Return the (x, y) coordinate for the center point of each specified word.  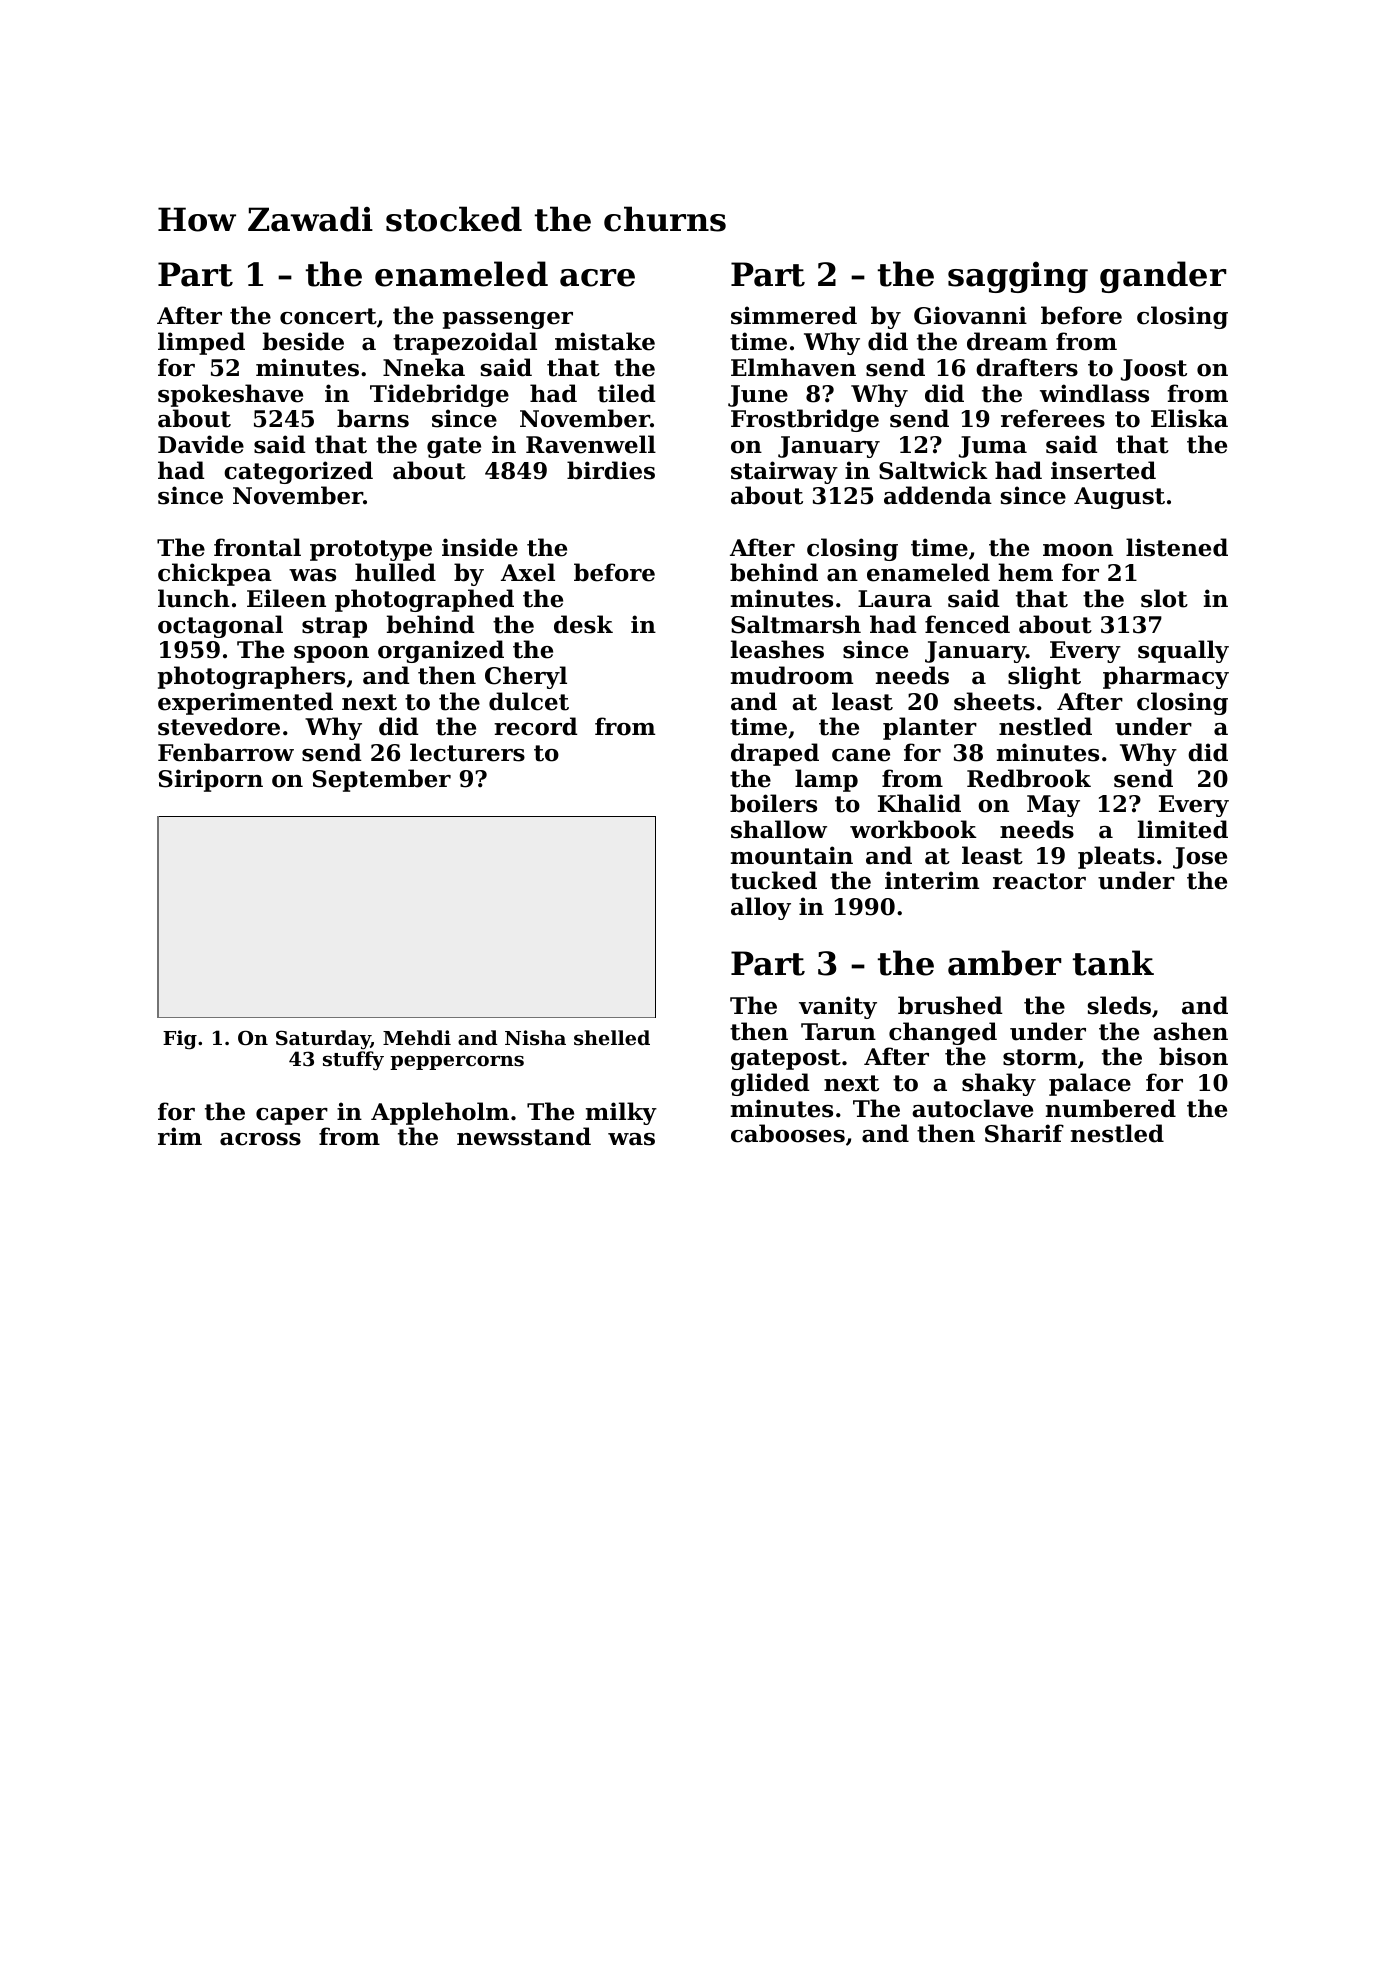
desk (583, 624)
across (260, 1139)
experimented (245, 703)
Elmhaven (793, 367)
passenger (508, 320)
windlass (1094, 393)
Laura (895, 599)
